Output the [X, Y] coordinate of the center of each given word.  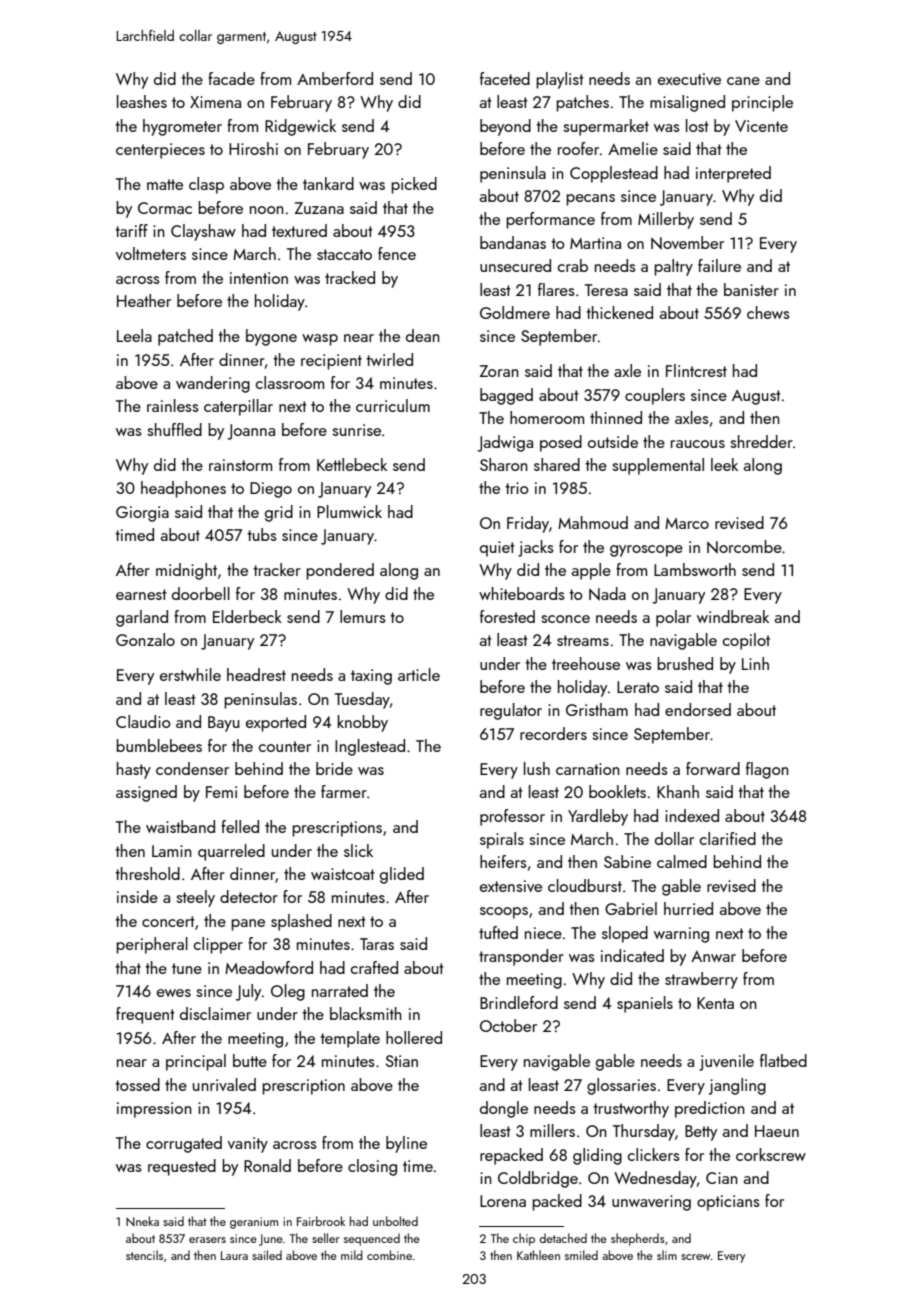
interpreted [733, 174]
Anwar [713, 956]
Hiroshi [253, 148]
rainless [173, 405]
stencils [144, 1255]
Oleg [288, 992]
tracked [350, 277]
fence [397, 253]
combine [389, 1255]
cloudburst [585, 885]
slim [667, 1255]
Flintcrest [696, 370]
